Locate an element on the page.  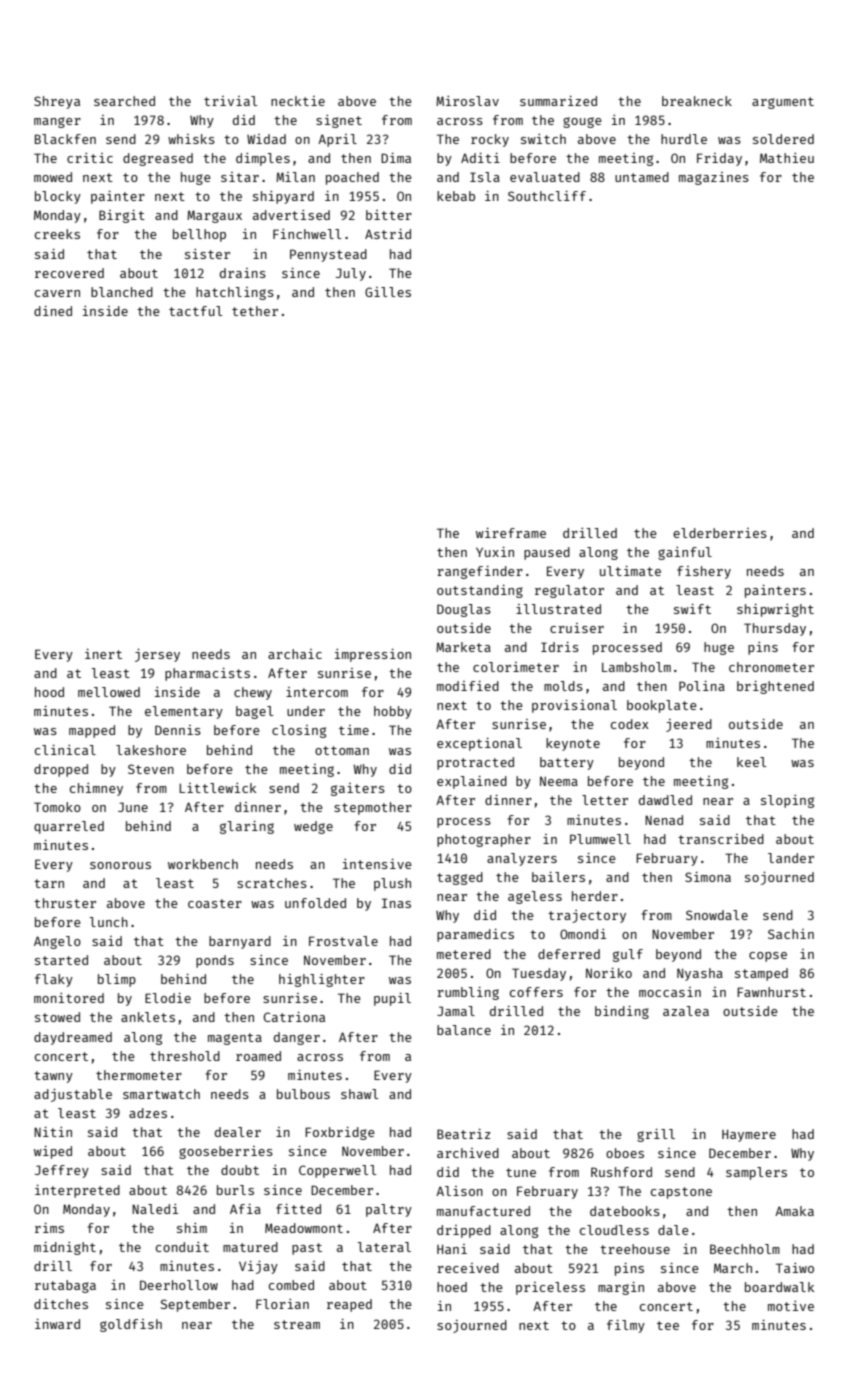
colorimeter is located at coordinates (516, 667).
